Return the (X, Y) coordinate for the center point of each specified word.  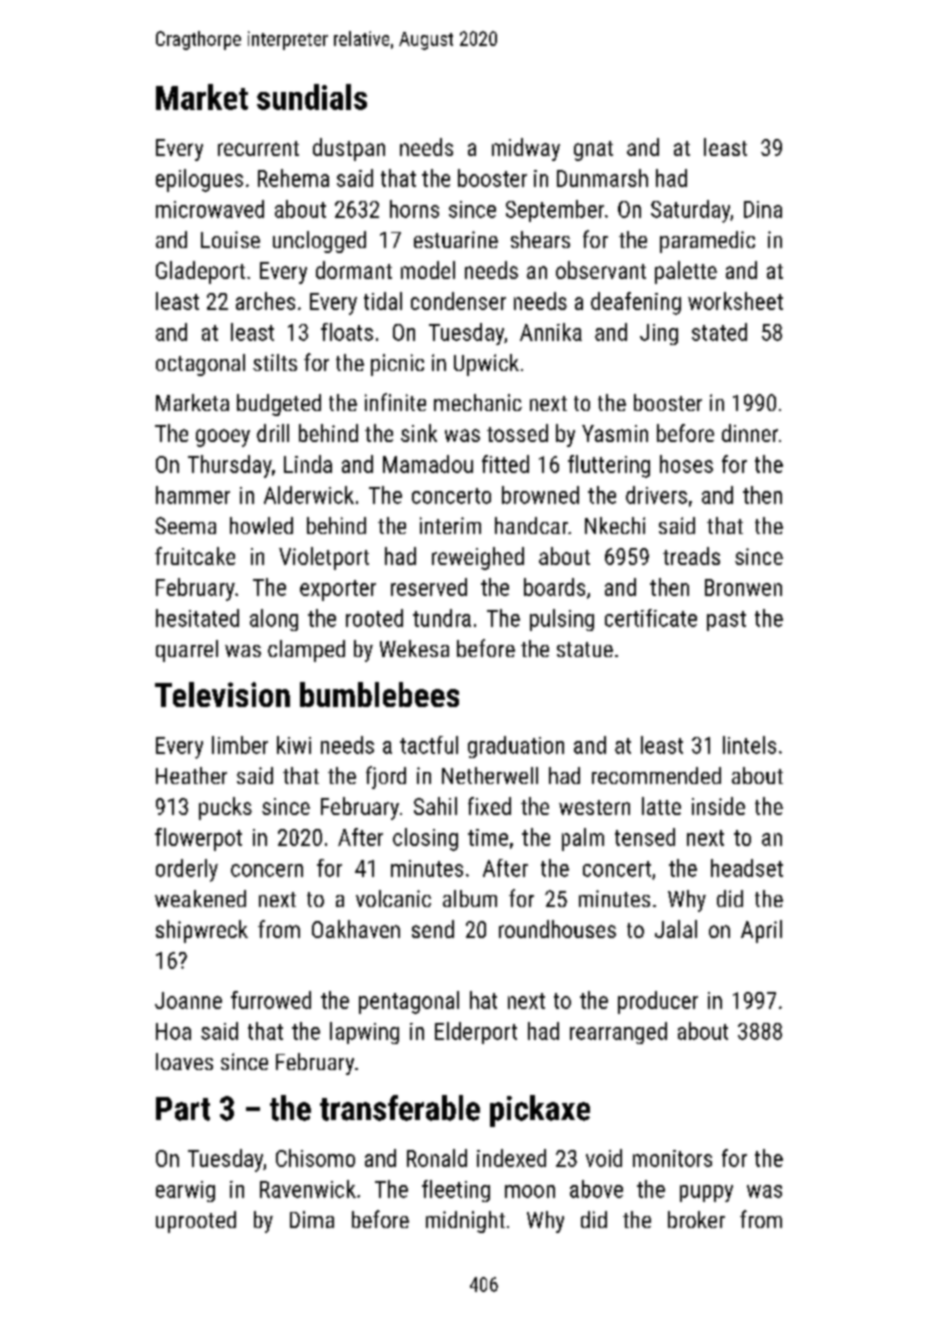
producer (658, 1002)
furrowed (271, 1000)
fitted (505, 464)
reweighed (478, 558)
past (726, 621)
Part (183, 1109)
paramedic (707, 242)
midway (526, 149)
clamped (306, 651)
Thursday (230, 466)
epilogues (199, 180)
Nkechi (615, 525)
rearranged (618, 1033)
